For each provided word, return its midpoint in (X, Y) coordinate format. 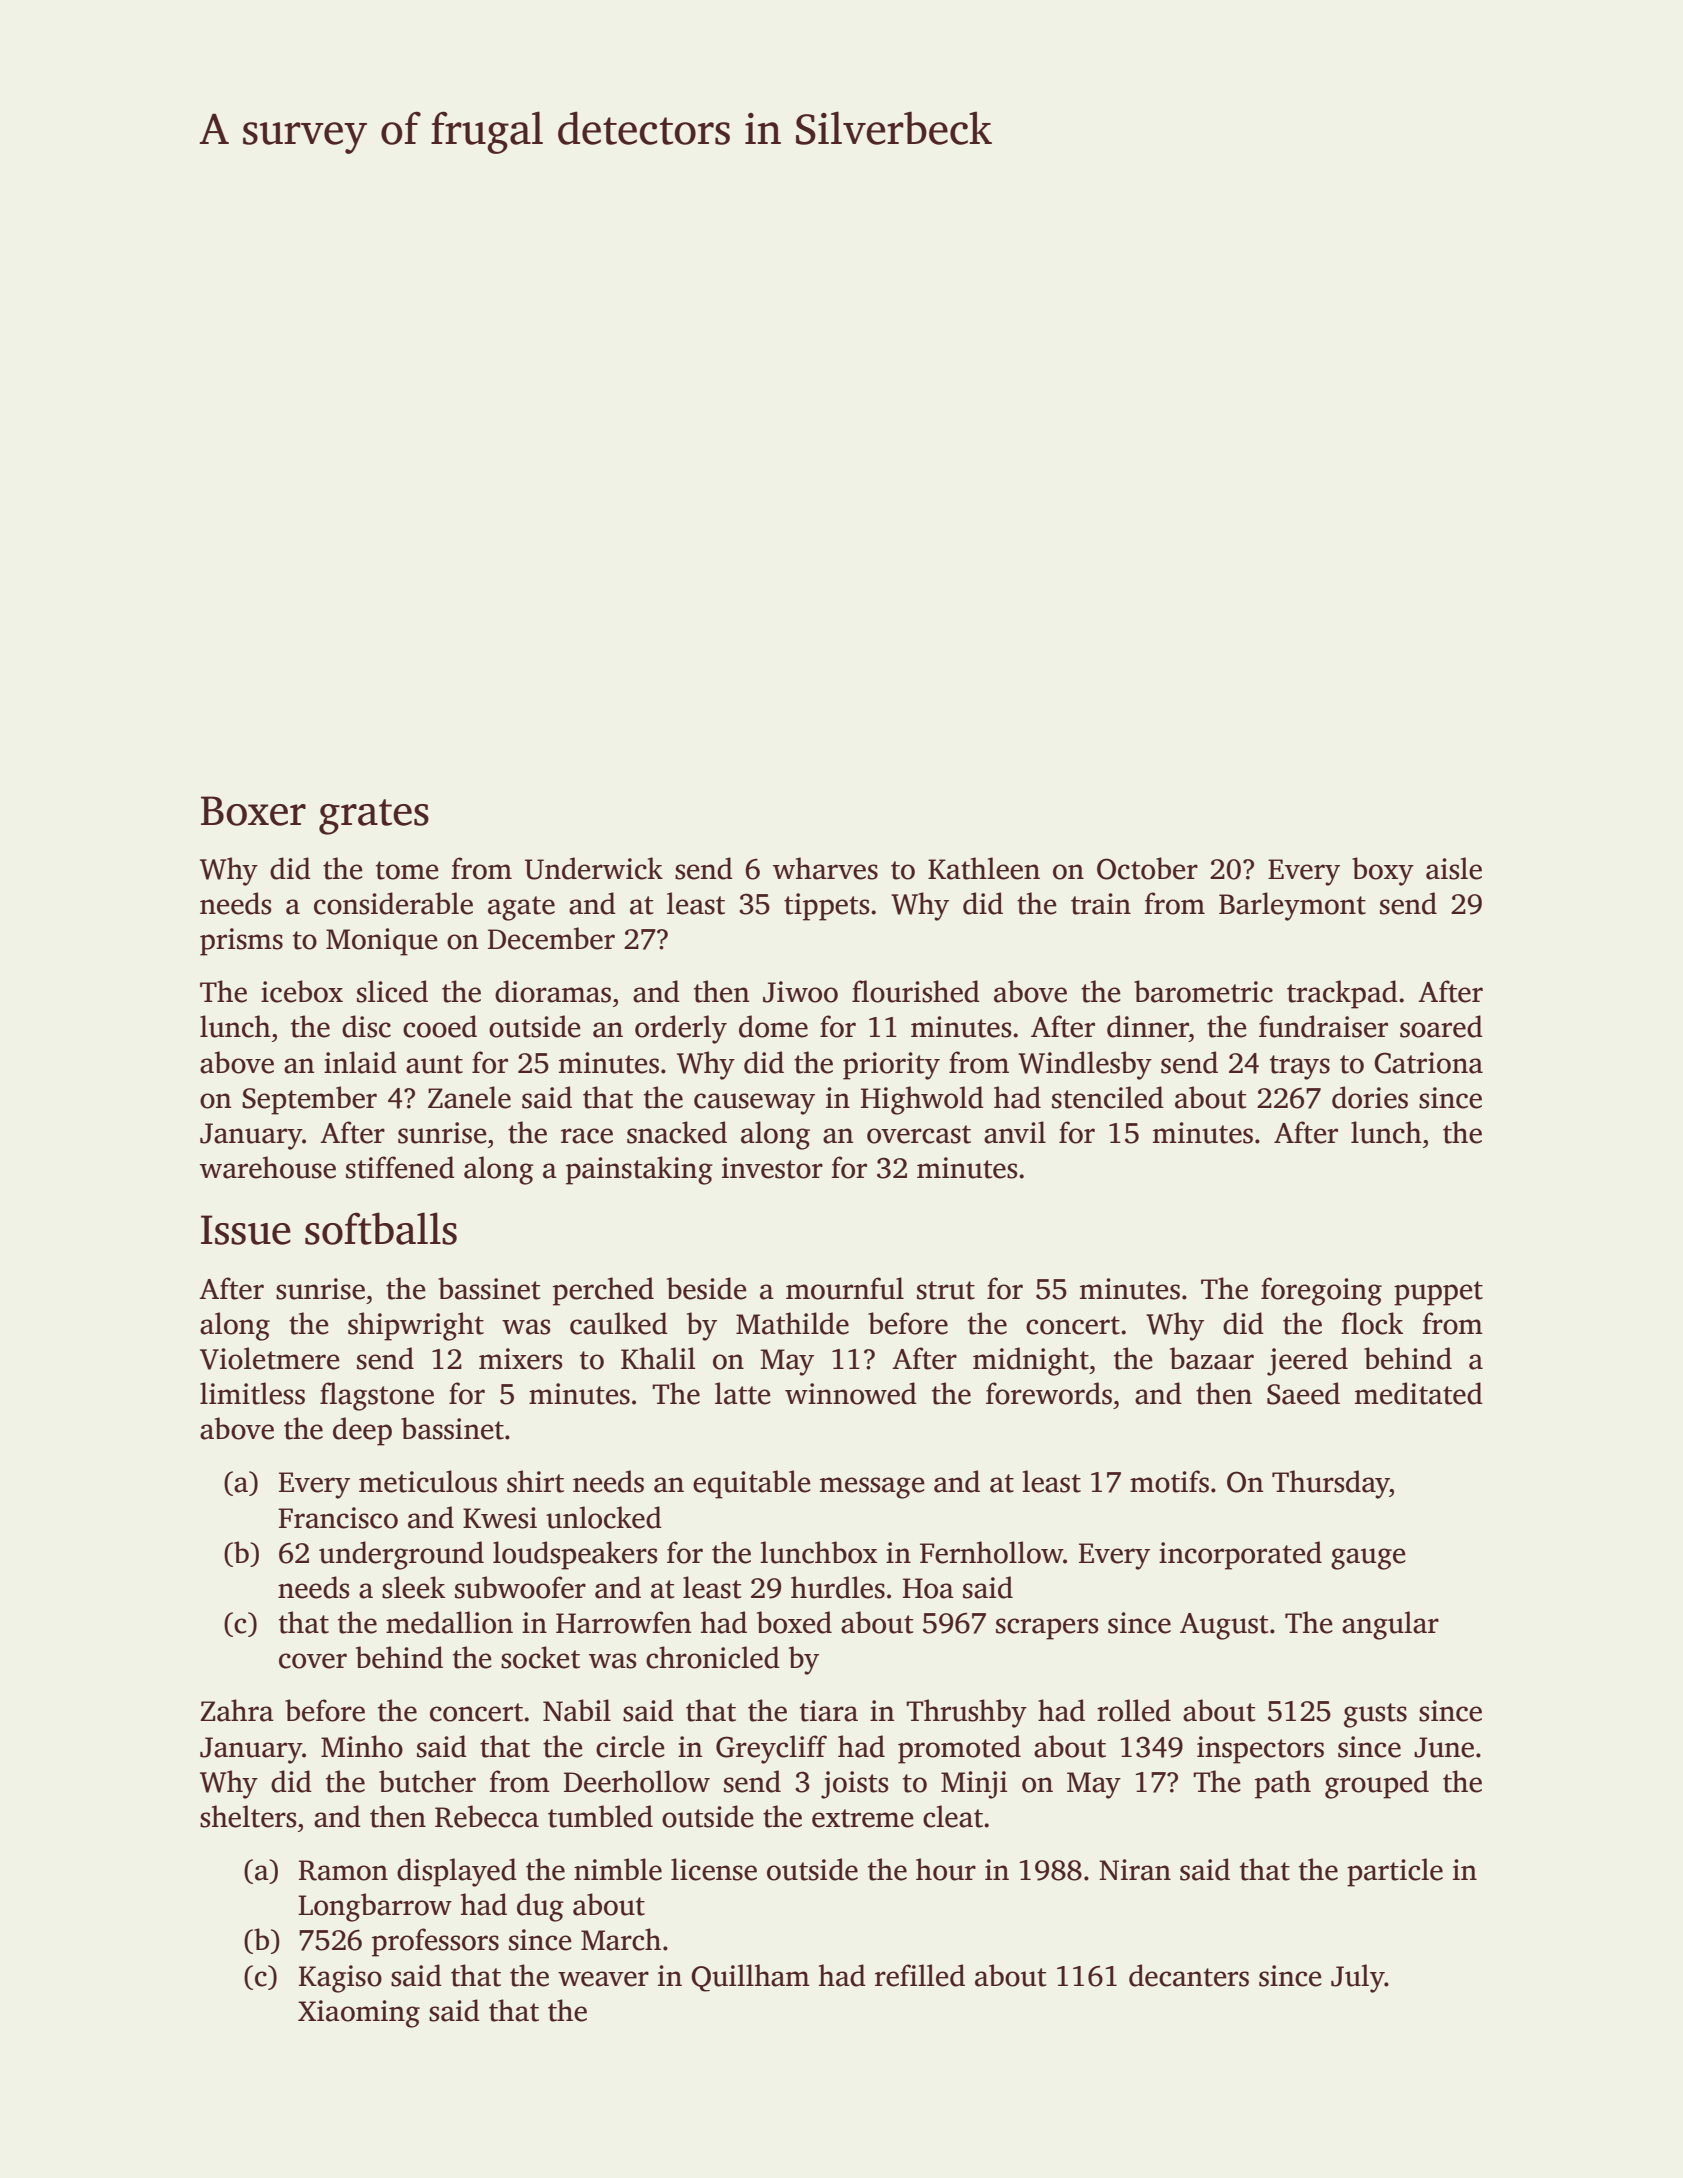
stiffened (400, 1167)
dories (1370, 1097)
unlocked (604, 1517)
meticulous (428, 1481)
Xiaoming (359, 2014)
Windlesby (1085, 1065)
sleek (413, 1587)
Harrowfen (623, 1622)
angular (1390, 1625)
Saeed (1303, 1393)
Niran (1135, 1870)
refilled (920, 1975)
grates (374, 817)
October (1147, 868)
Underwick (594, 868)
